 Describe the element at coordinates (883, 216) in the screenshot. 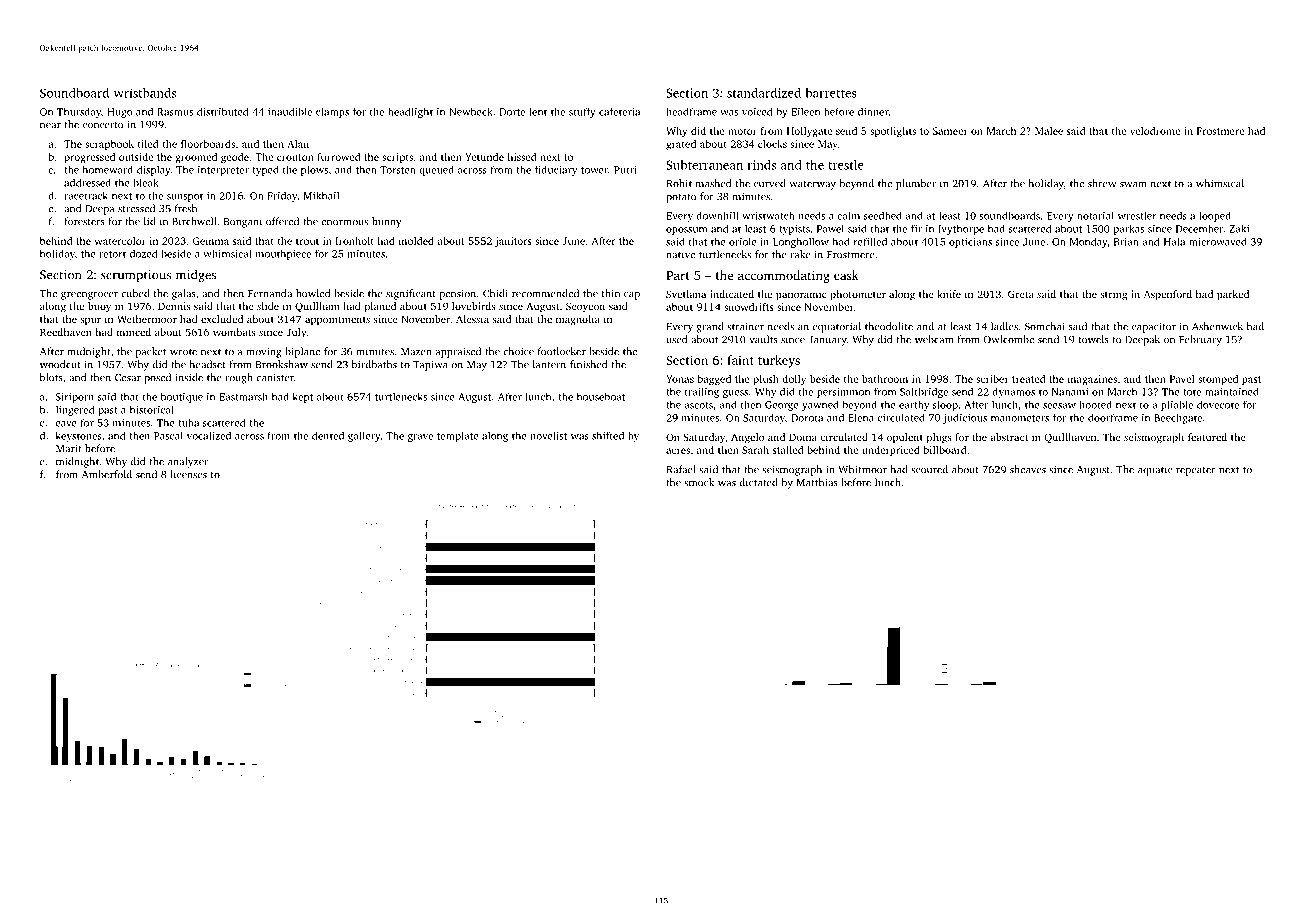

I see `seedbed` at that location.
